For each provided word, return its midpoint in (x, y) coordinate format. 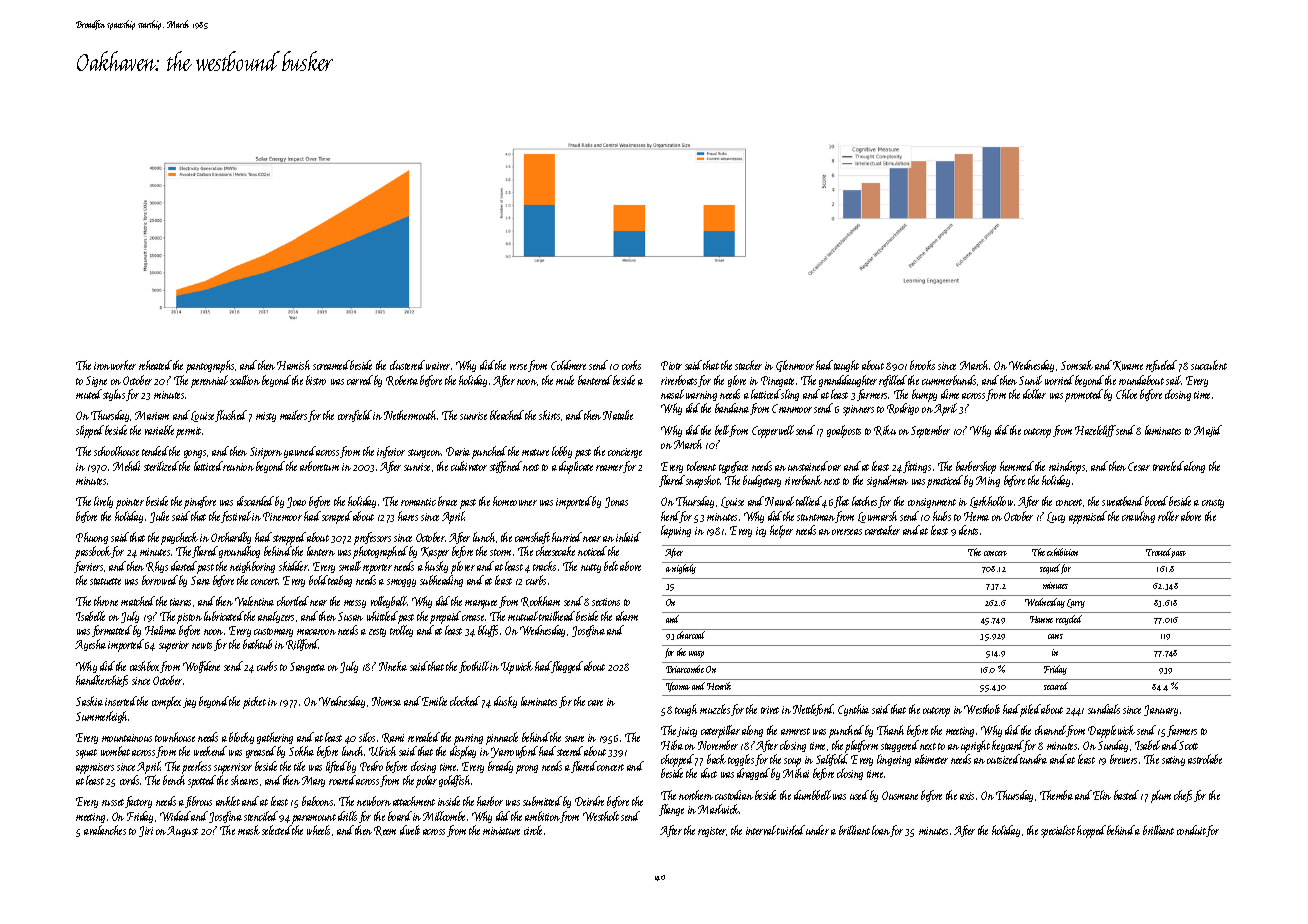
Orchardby (231, 538)
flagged (567, 667)
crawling (1138, 517)
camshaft (532, 538)
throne (106, 601)
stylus (114, 395)
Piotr (671, 365)
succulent (1209, 365)
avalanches (105, 830)
